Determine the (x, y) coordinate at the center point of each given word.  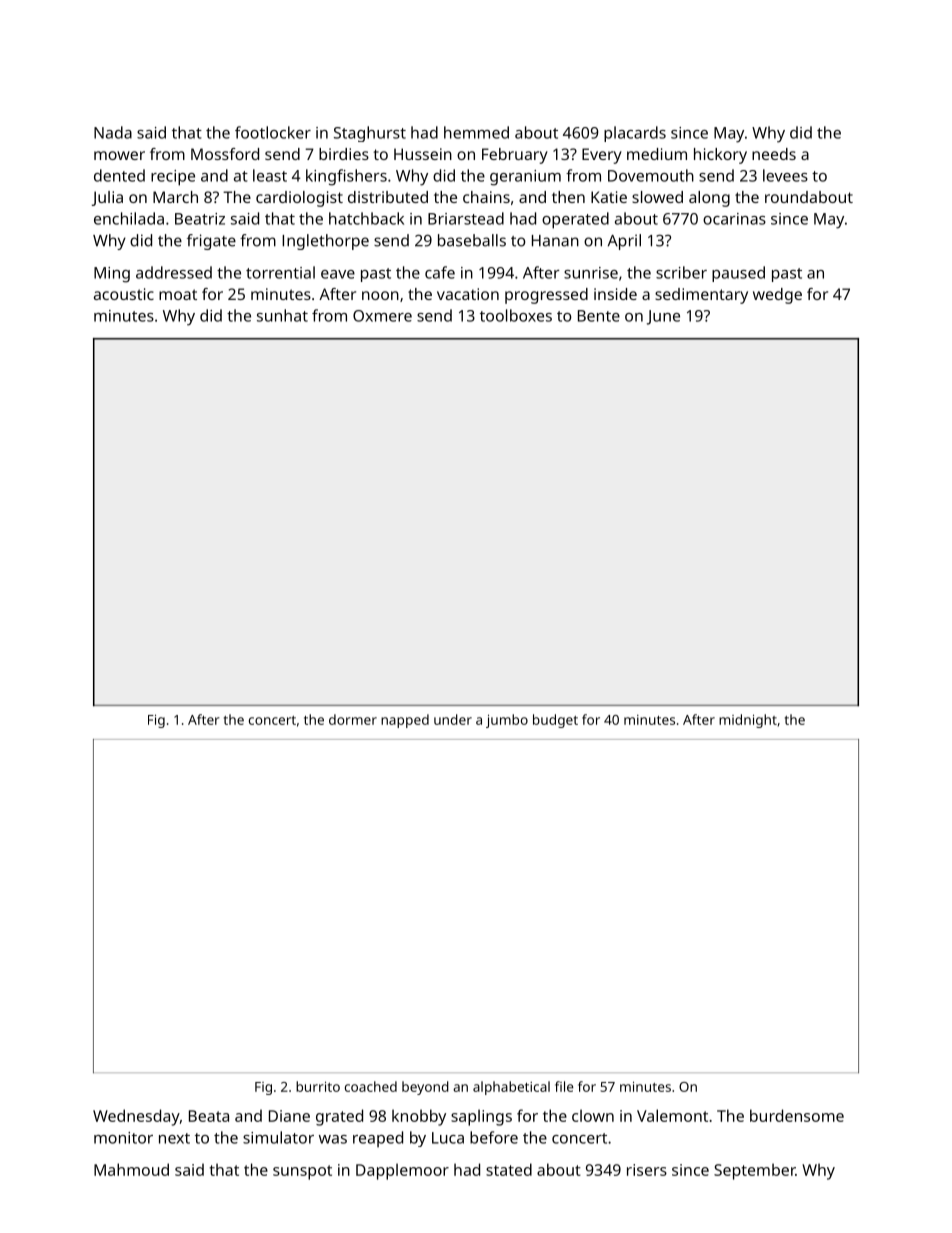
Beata (209, 1116)
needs (774, 154)
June (663, 317)
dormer (353, 719)
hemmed (476, 132)
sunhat (282, 315)
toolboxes (516, 315)
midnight (748, 721)
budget (555, 721)
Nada (113, 132)
